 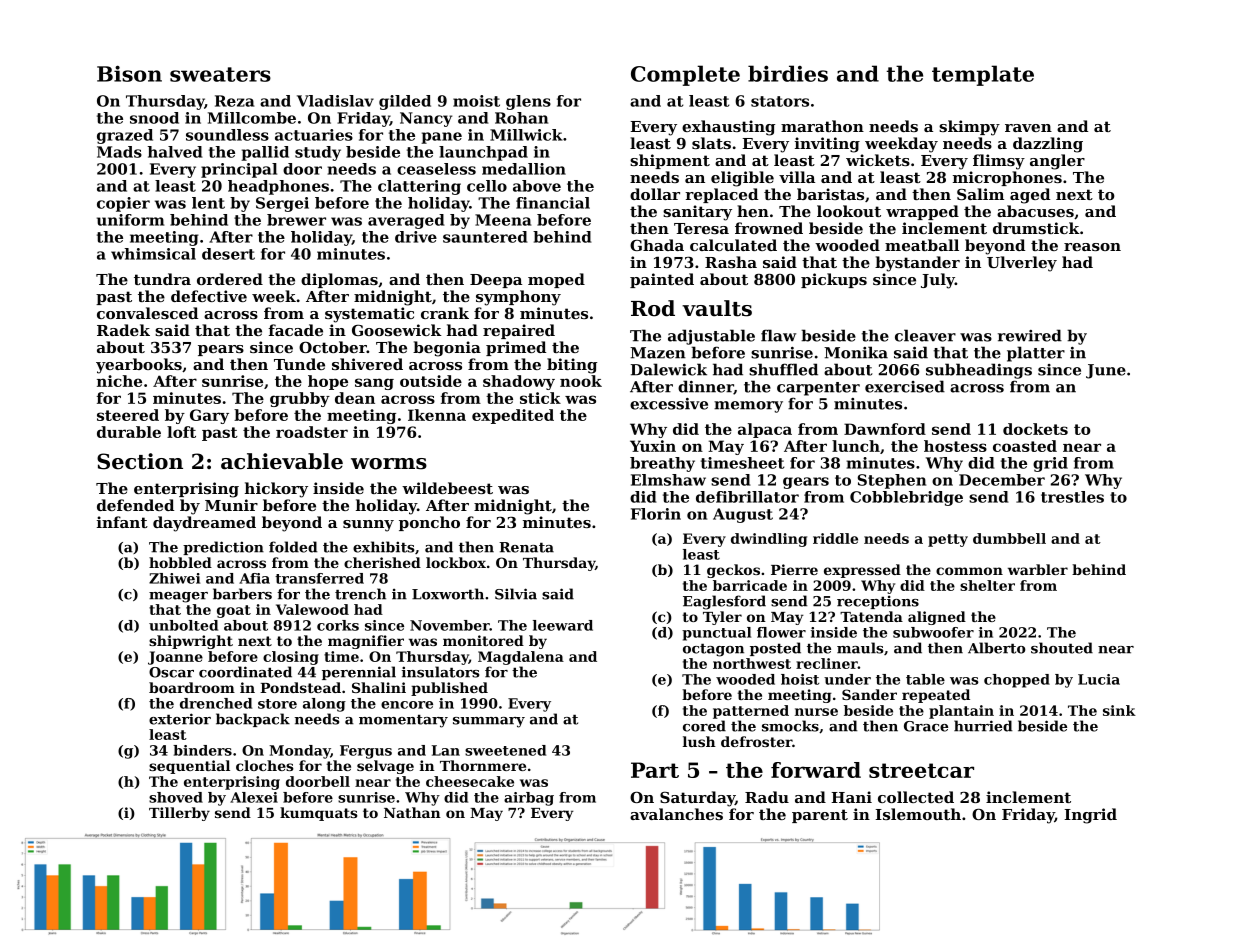 I want to click on dumbbell, so click(x=1009, y=538).
